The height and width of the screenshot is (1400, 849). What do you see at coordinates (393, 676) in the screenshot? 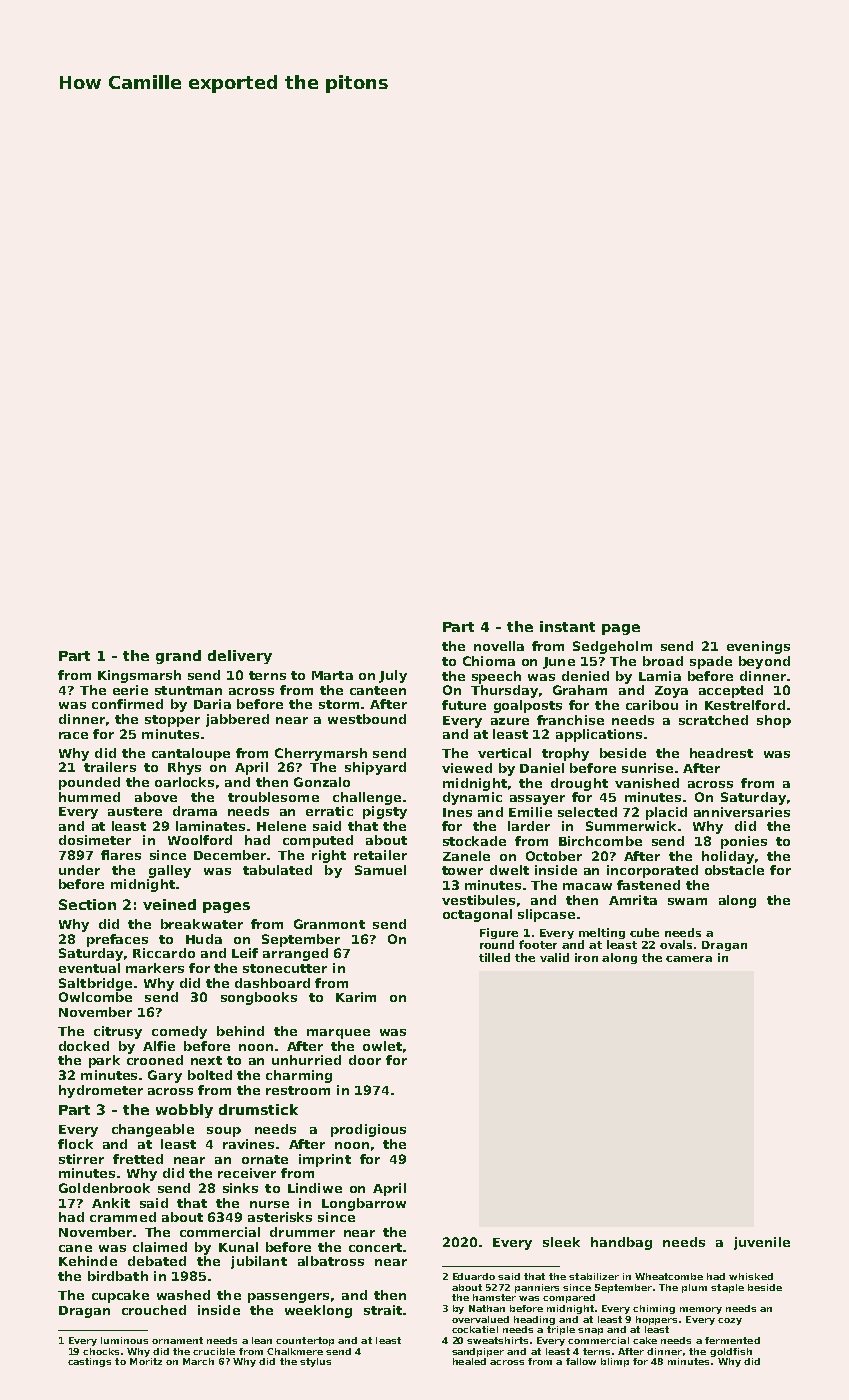
I see `July` at bounding box center [393, 676].
